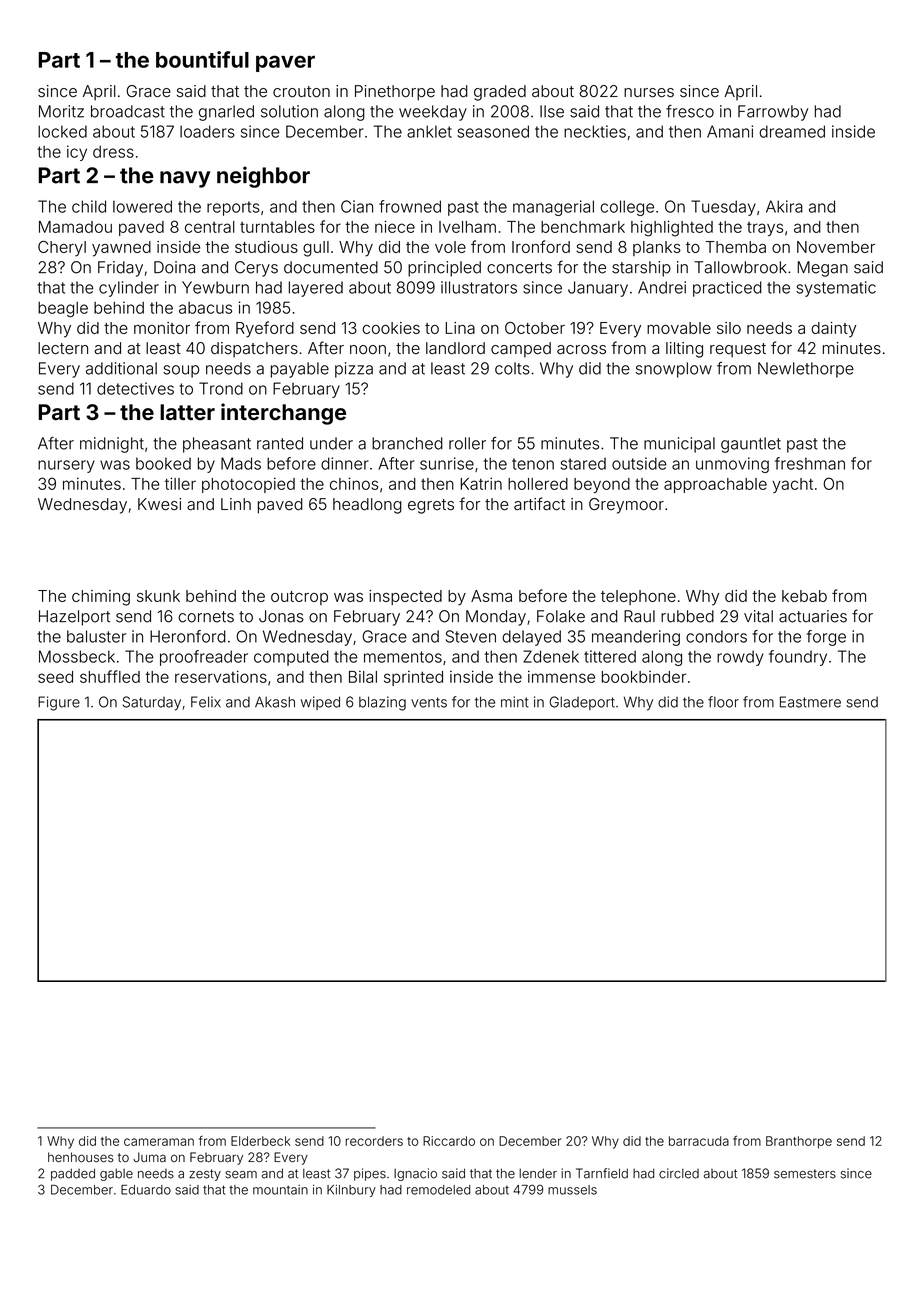 The image size is (924, 1308). I want to click on snowplow, so click(674, 370).
